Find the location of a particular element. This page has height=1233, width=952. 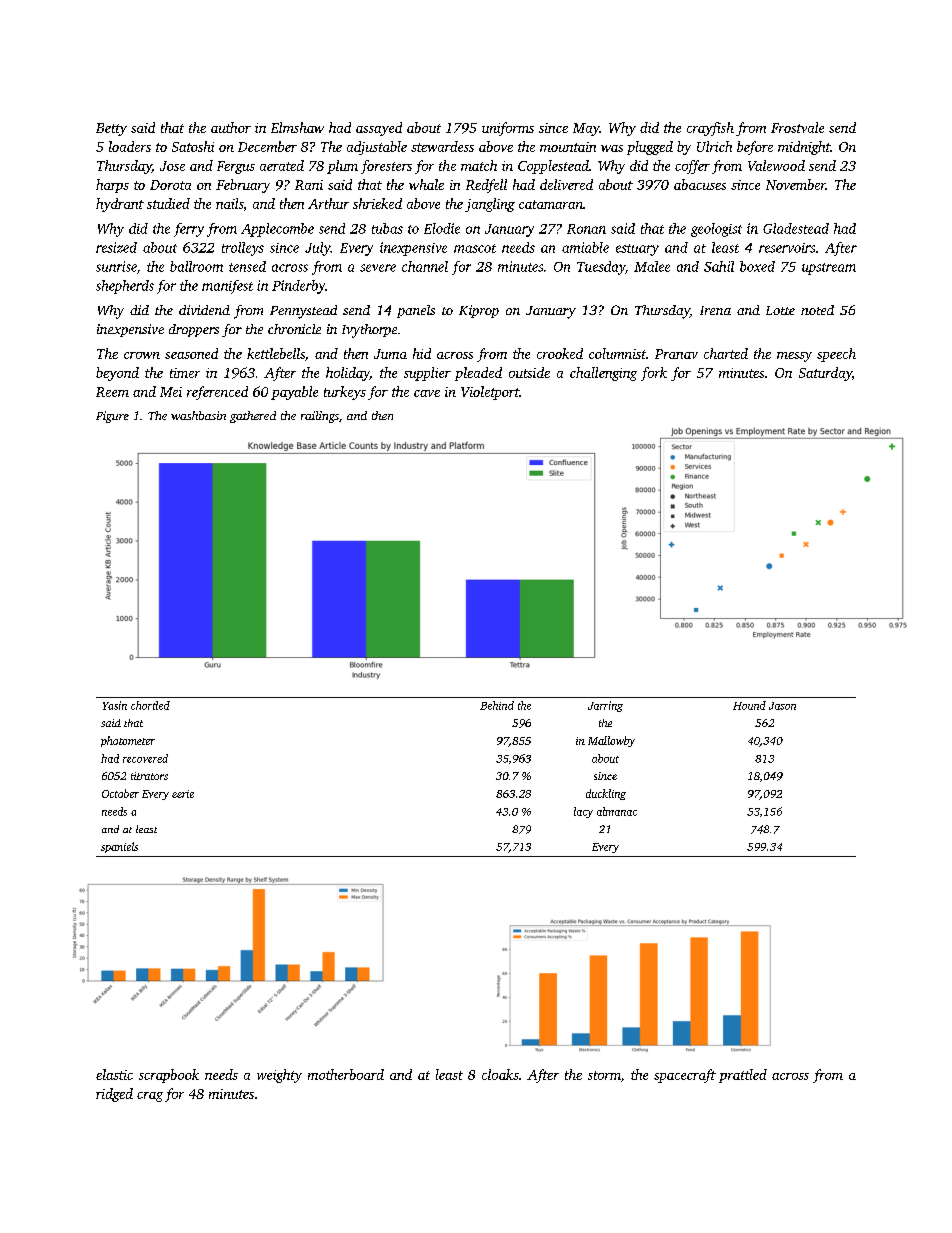

Hound is located at coordinates (749, 705).
